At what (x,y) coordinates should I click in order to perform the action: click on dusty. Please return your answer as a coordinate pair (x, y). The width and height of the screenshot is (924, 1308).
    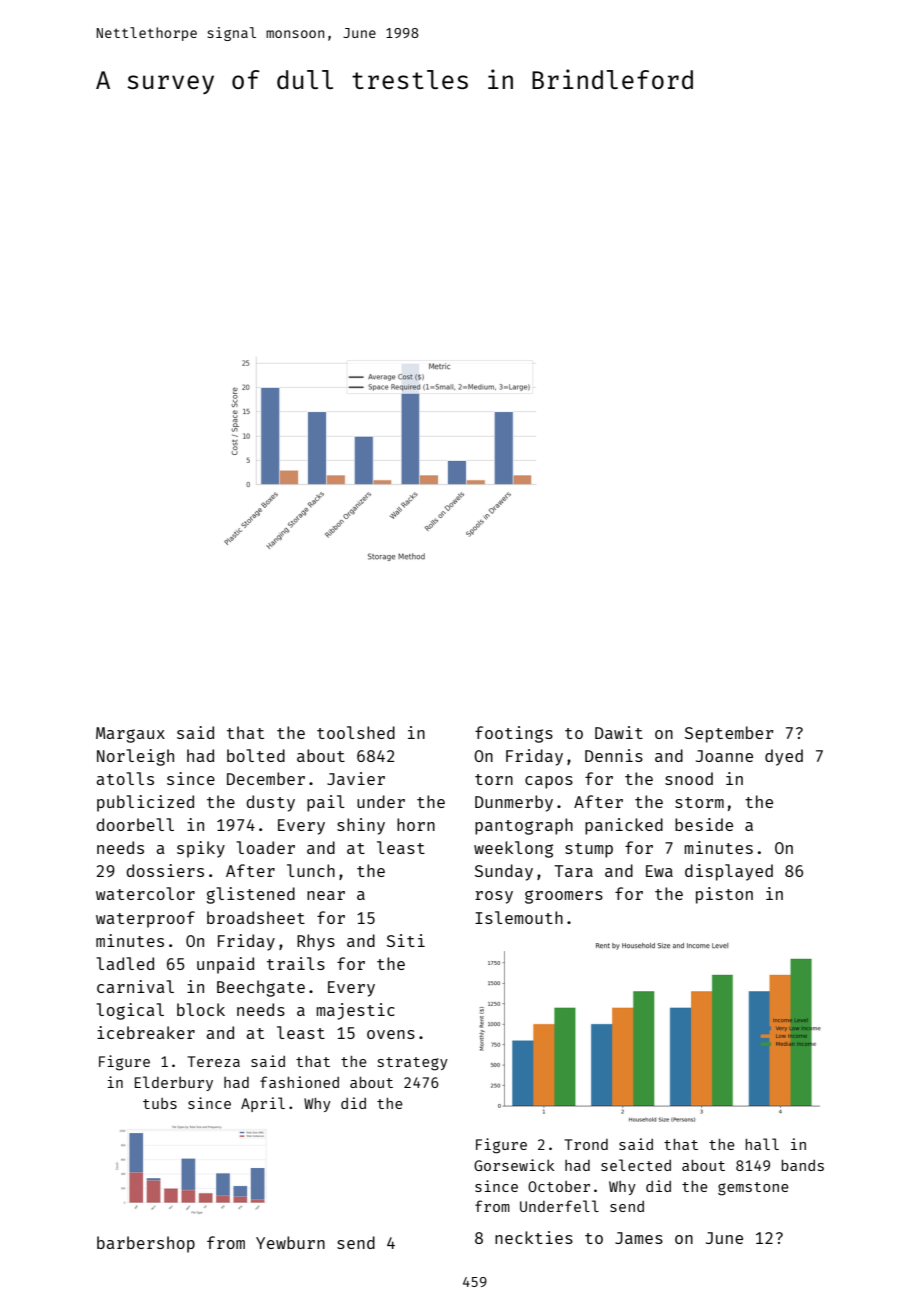
    Looking at the image, I should click on (270, 803).
